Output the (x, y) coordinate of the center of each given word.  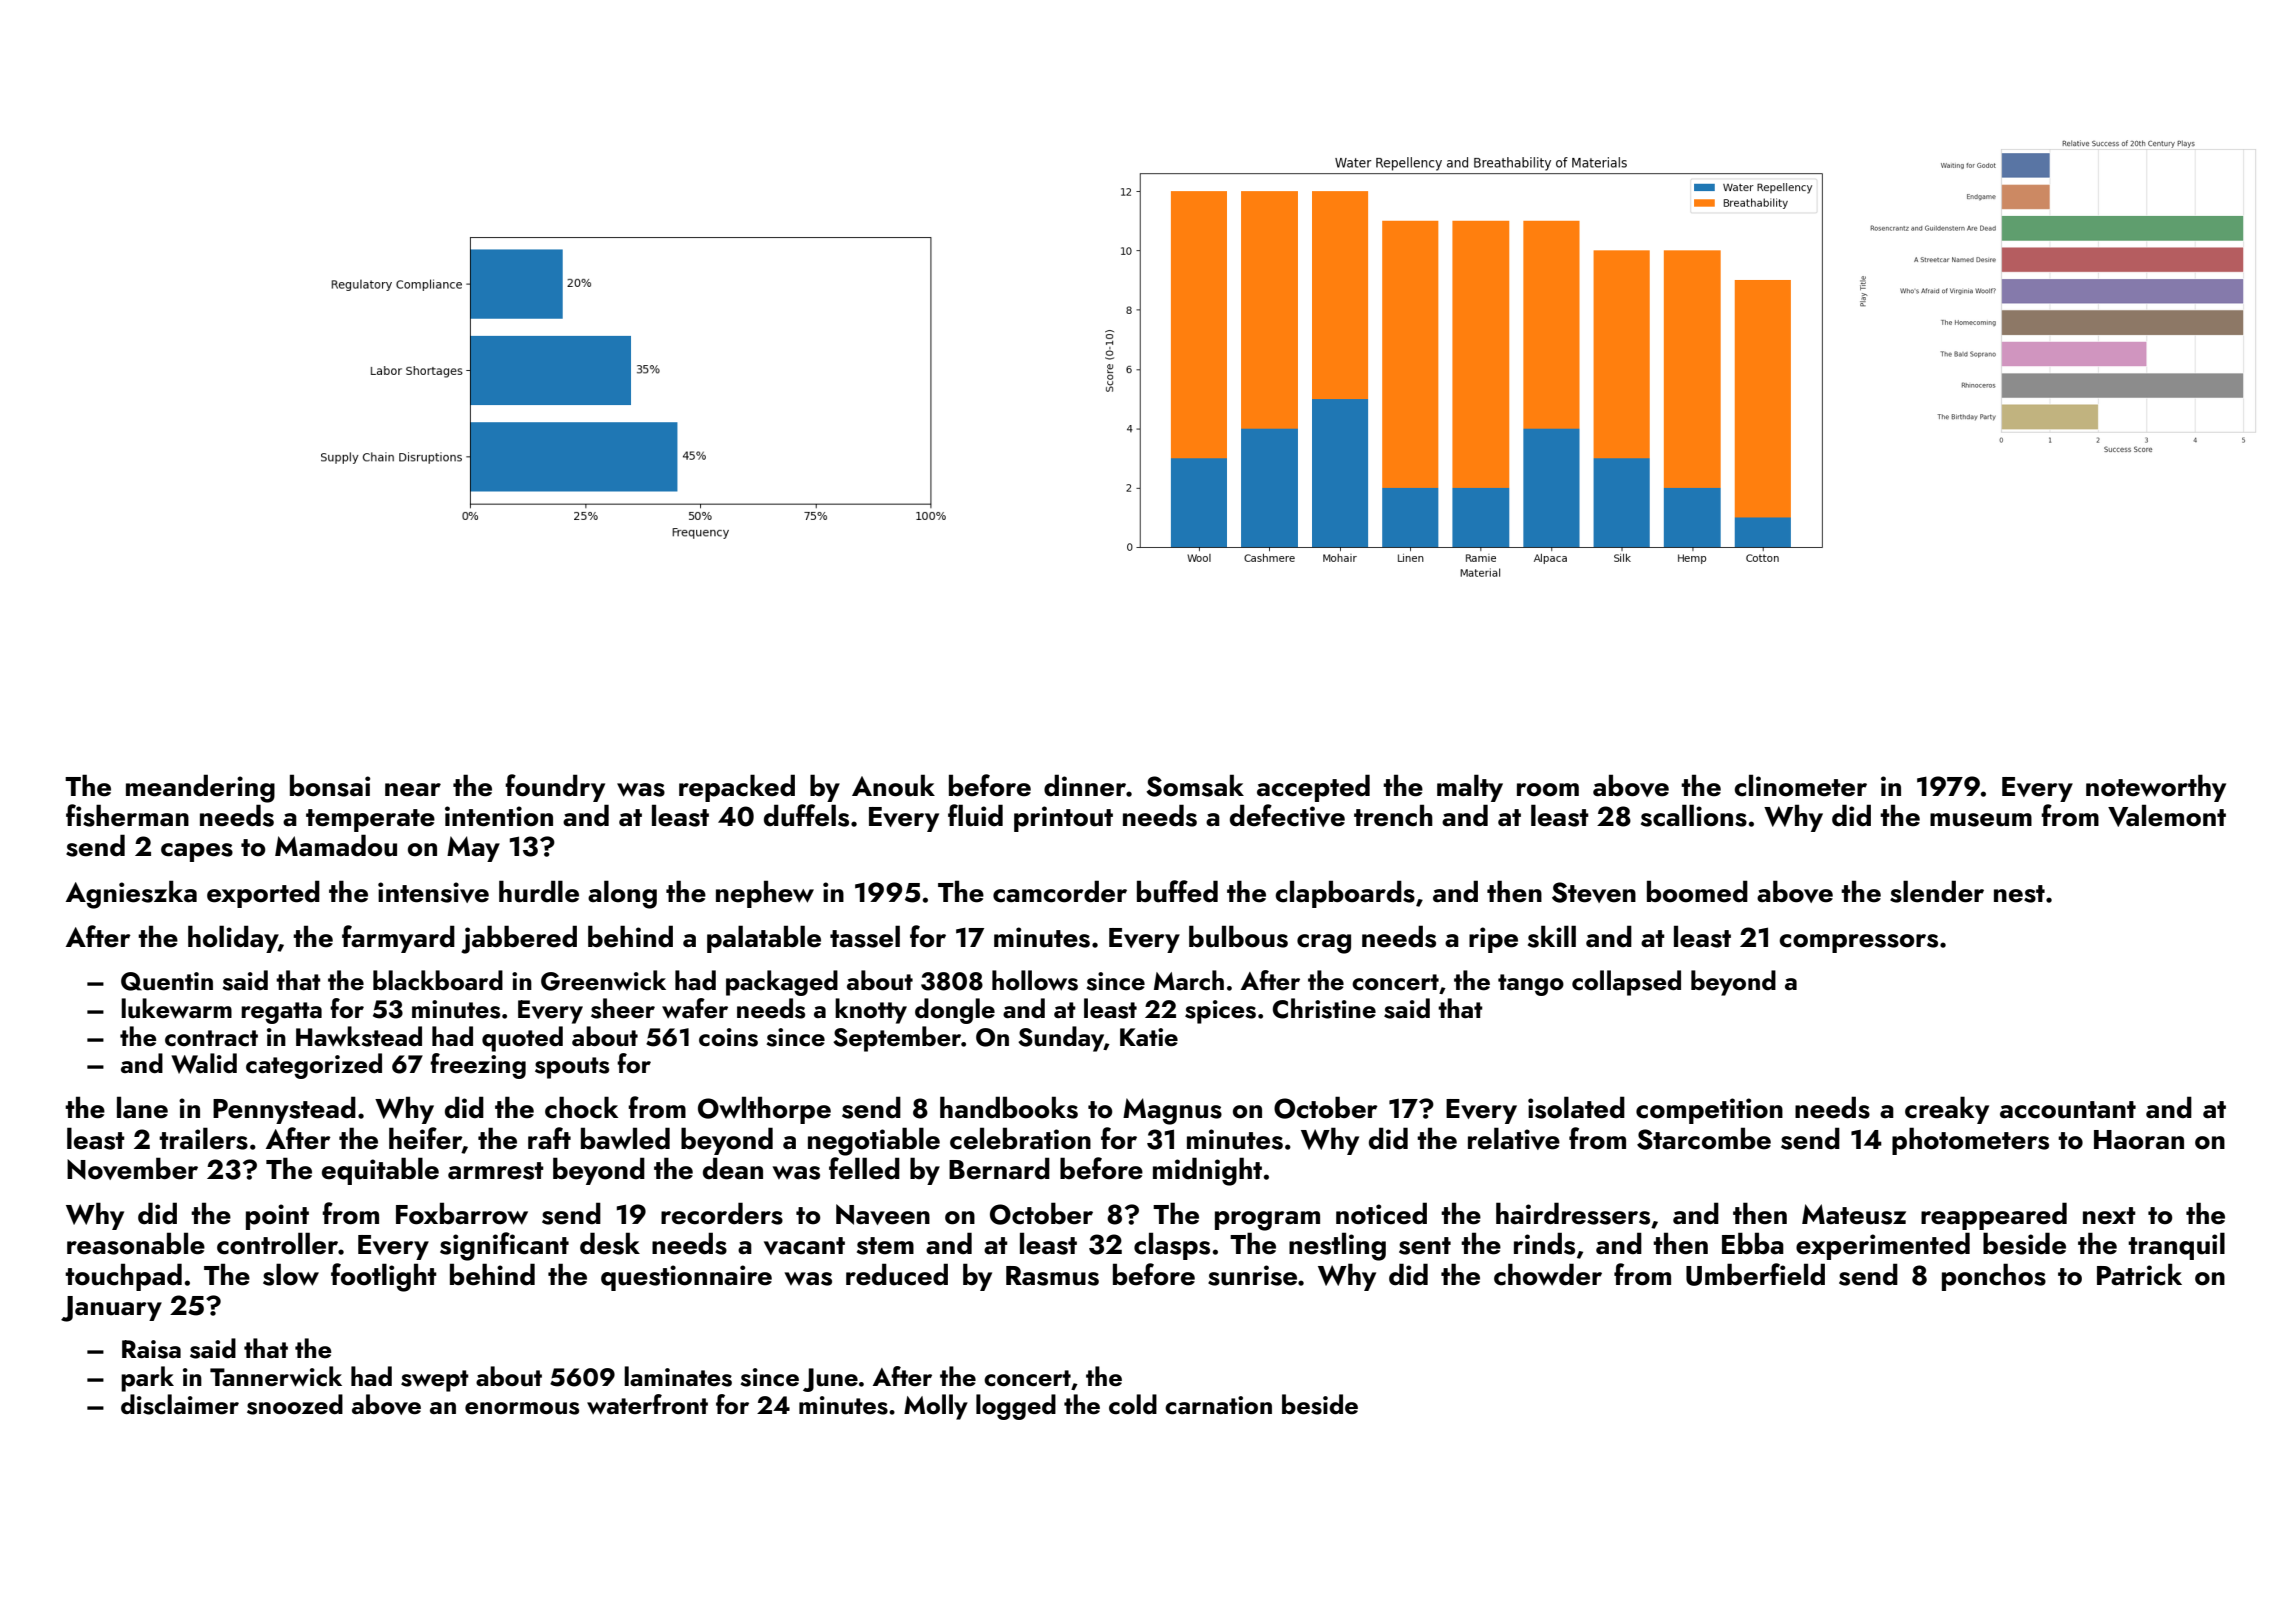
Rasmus (1052, 1276)
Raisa (151, 1349)
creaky (1947, 1110)
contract (211, 1038)
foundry (555, 788)
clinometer (1800, 785)
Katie (1149, 1037)
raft (549, 1138)
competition (1709, 1111)
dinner (1085, 785)
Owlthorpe (764, 1110)
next (2109, 1216)
